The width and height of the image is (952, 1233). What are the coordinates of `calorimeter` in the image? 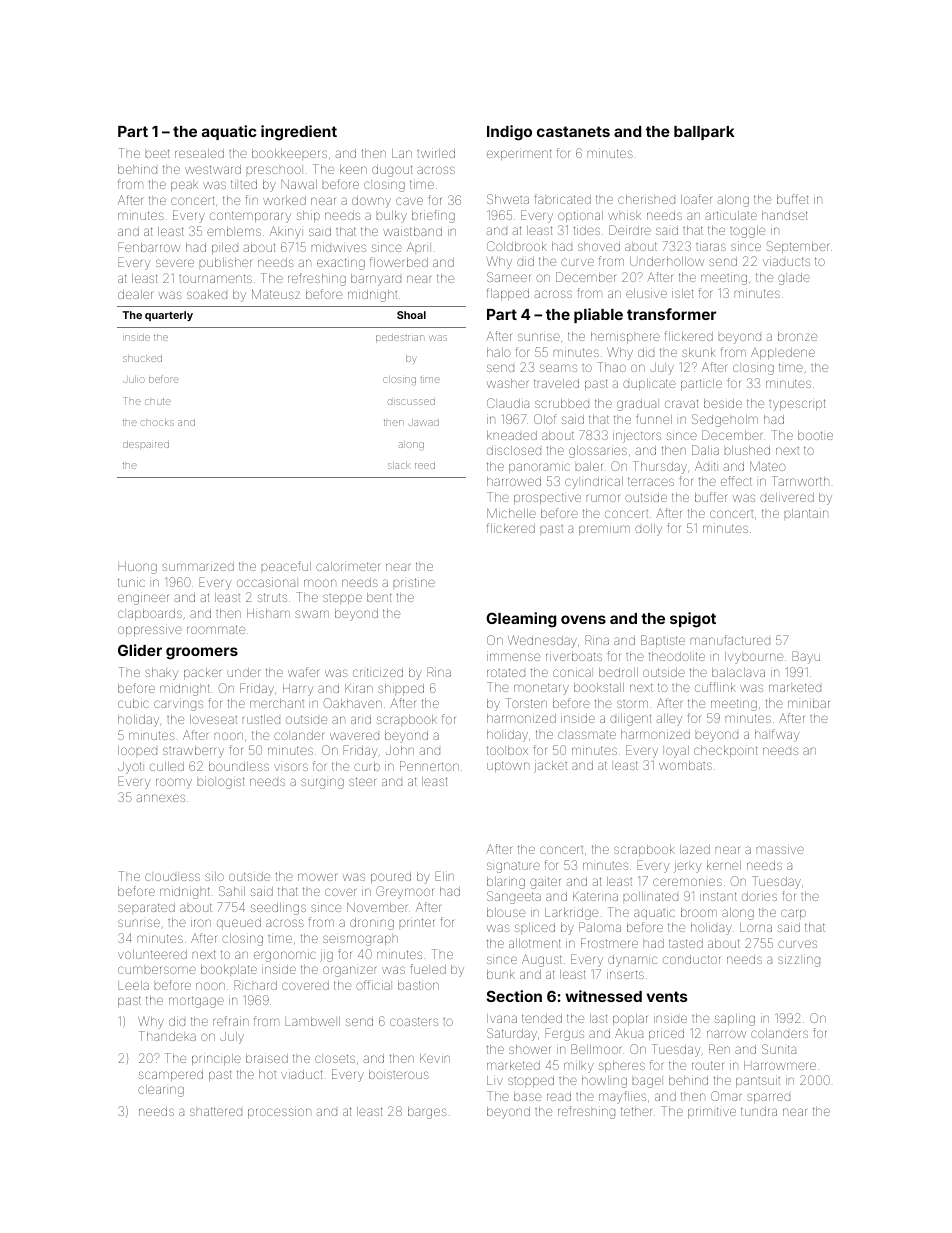 It's located at (348, 566).
